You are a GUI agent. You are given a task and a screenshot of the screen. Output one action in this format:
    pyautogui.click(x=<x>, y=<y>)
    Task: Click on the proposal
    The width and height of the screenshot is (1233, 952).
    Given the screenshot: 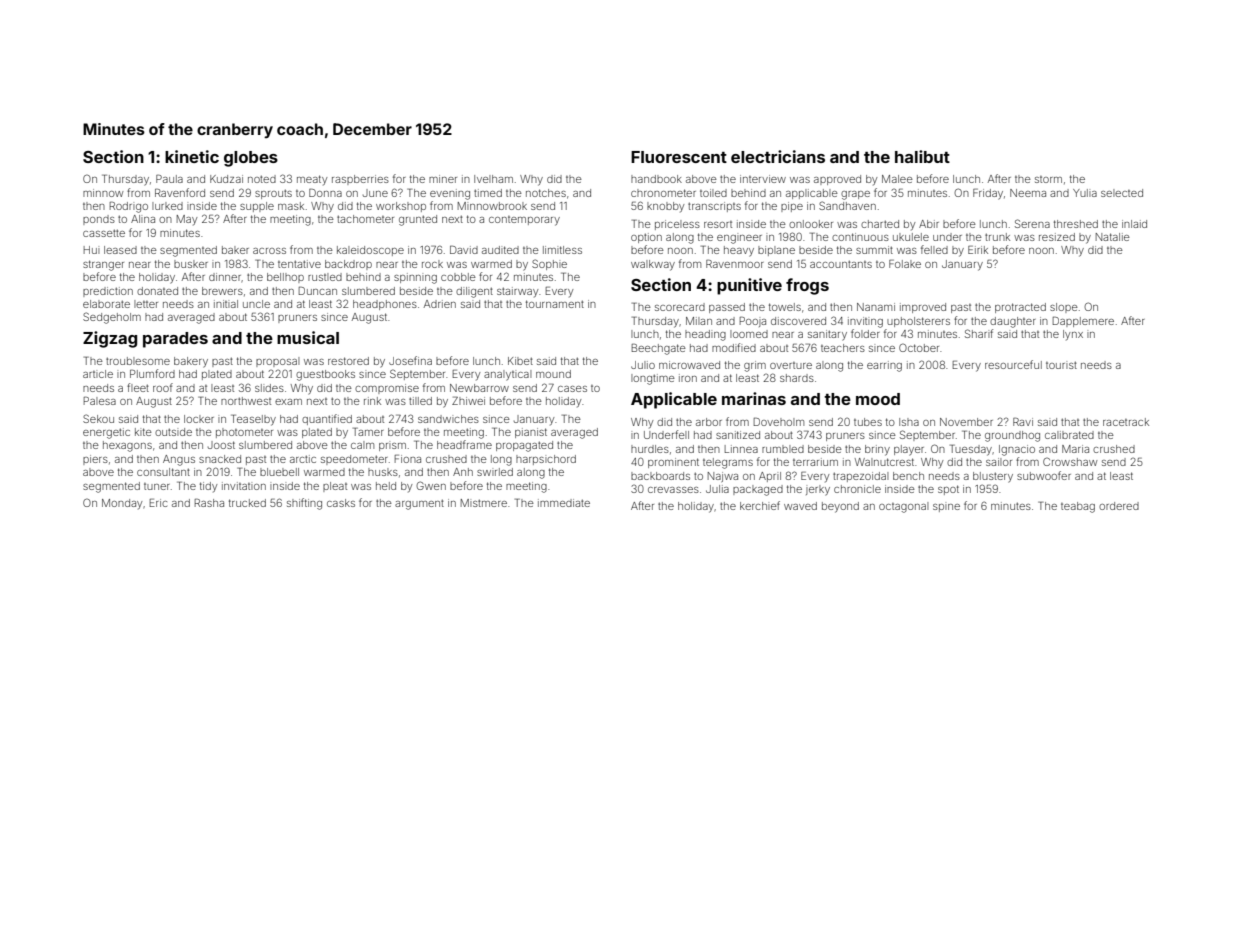 What is the action you would take?
    pyautogui.click(x=278, y=362)
